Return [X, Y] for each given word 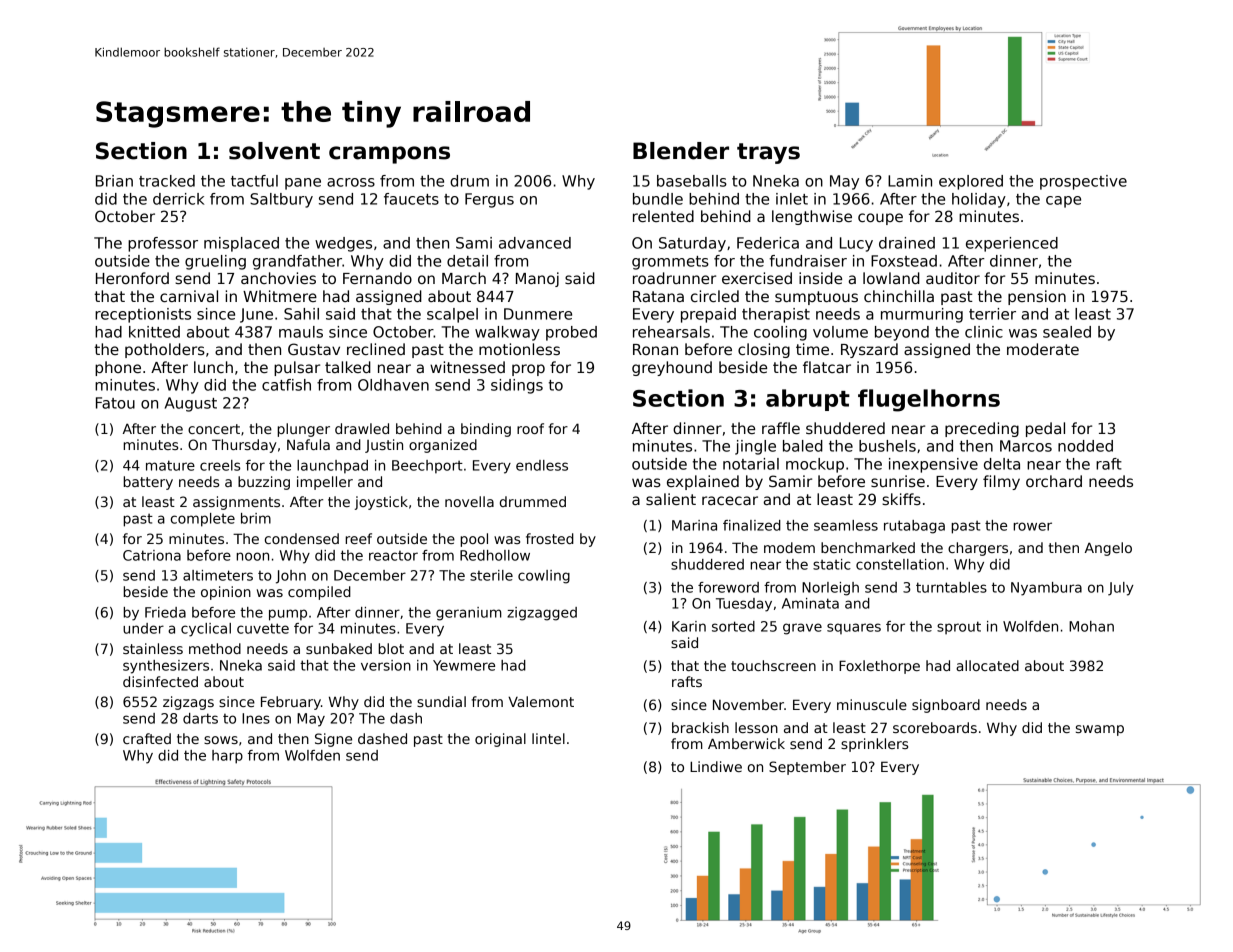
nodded [1085, 446]
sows [221, 740]
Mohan [1091, 626]
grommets [670, 263]
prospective [1083, 182]
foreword [728, 587]
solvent [274, 151]
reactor [393, 556]
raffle [781, 428]
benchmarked [868, 547]
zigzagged [542, 614]
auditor [953, 278]
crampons [389, 155]
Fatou [115, 403]
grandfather [297, 262]
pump [288, 615]
